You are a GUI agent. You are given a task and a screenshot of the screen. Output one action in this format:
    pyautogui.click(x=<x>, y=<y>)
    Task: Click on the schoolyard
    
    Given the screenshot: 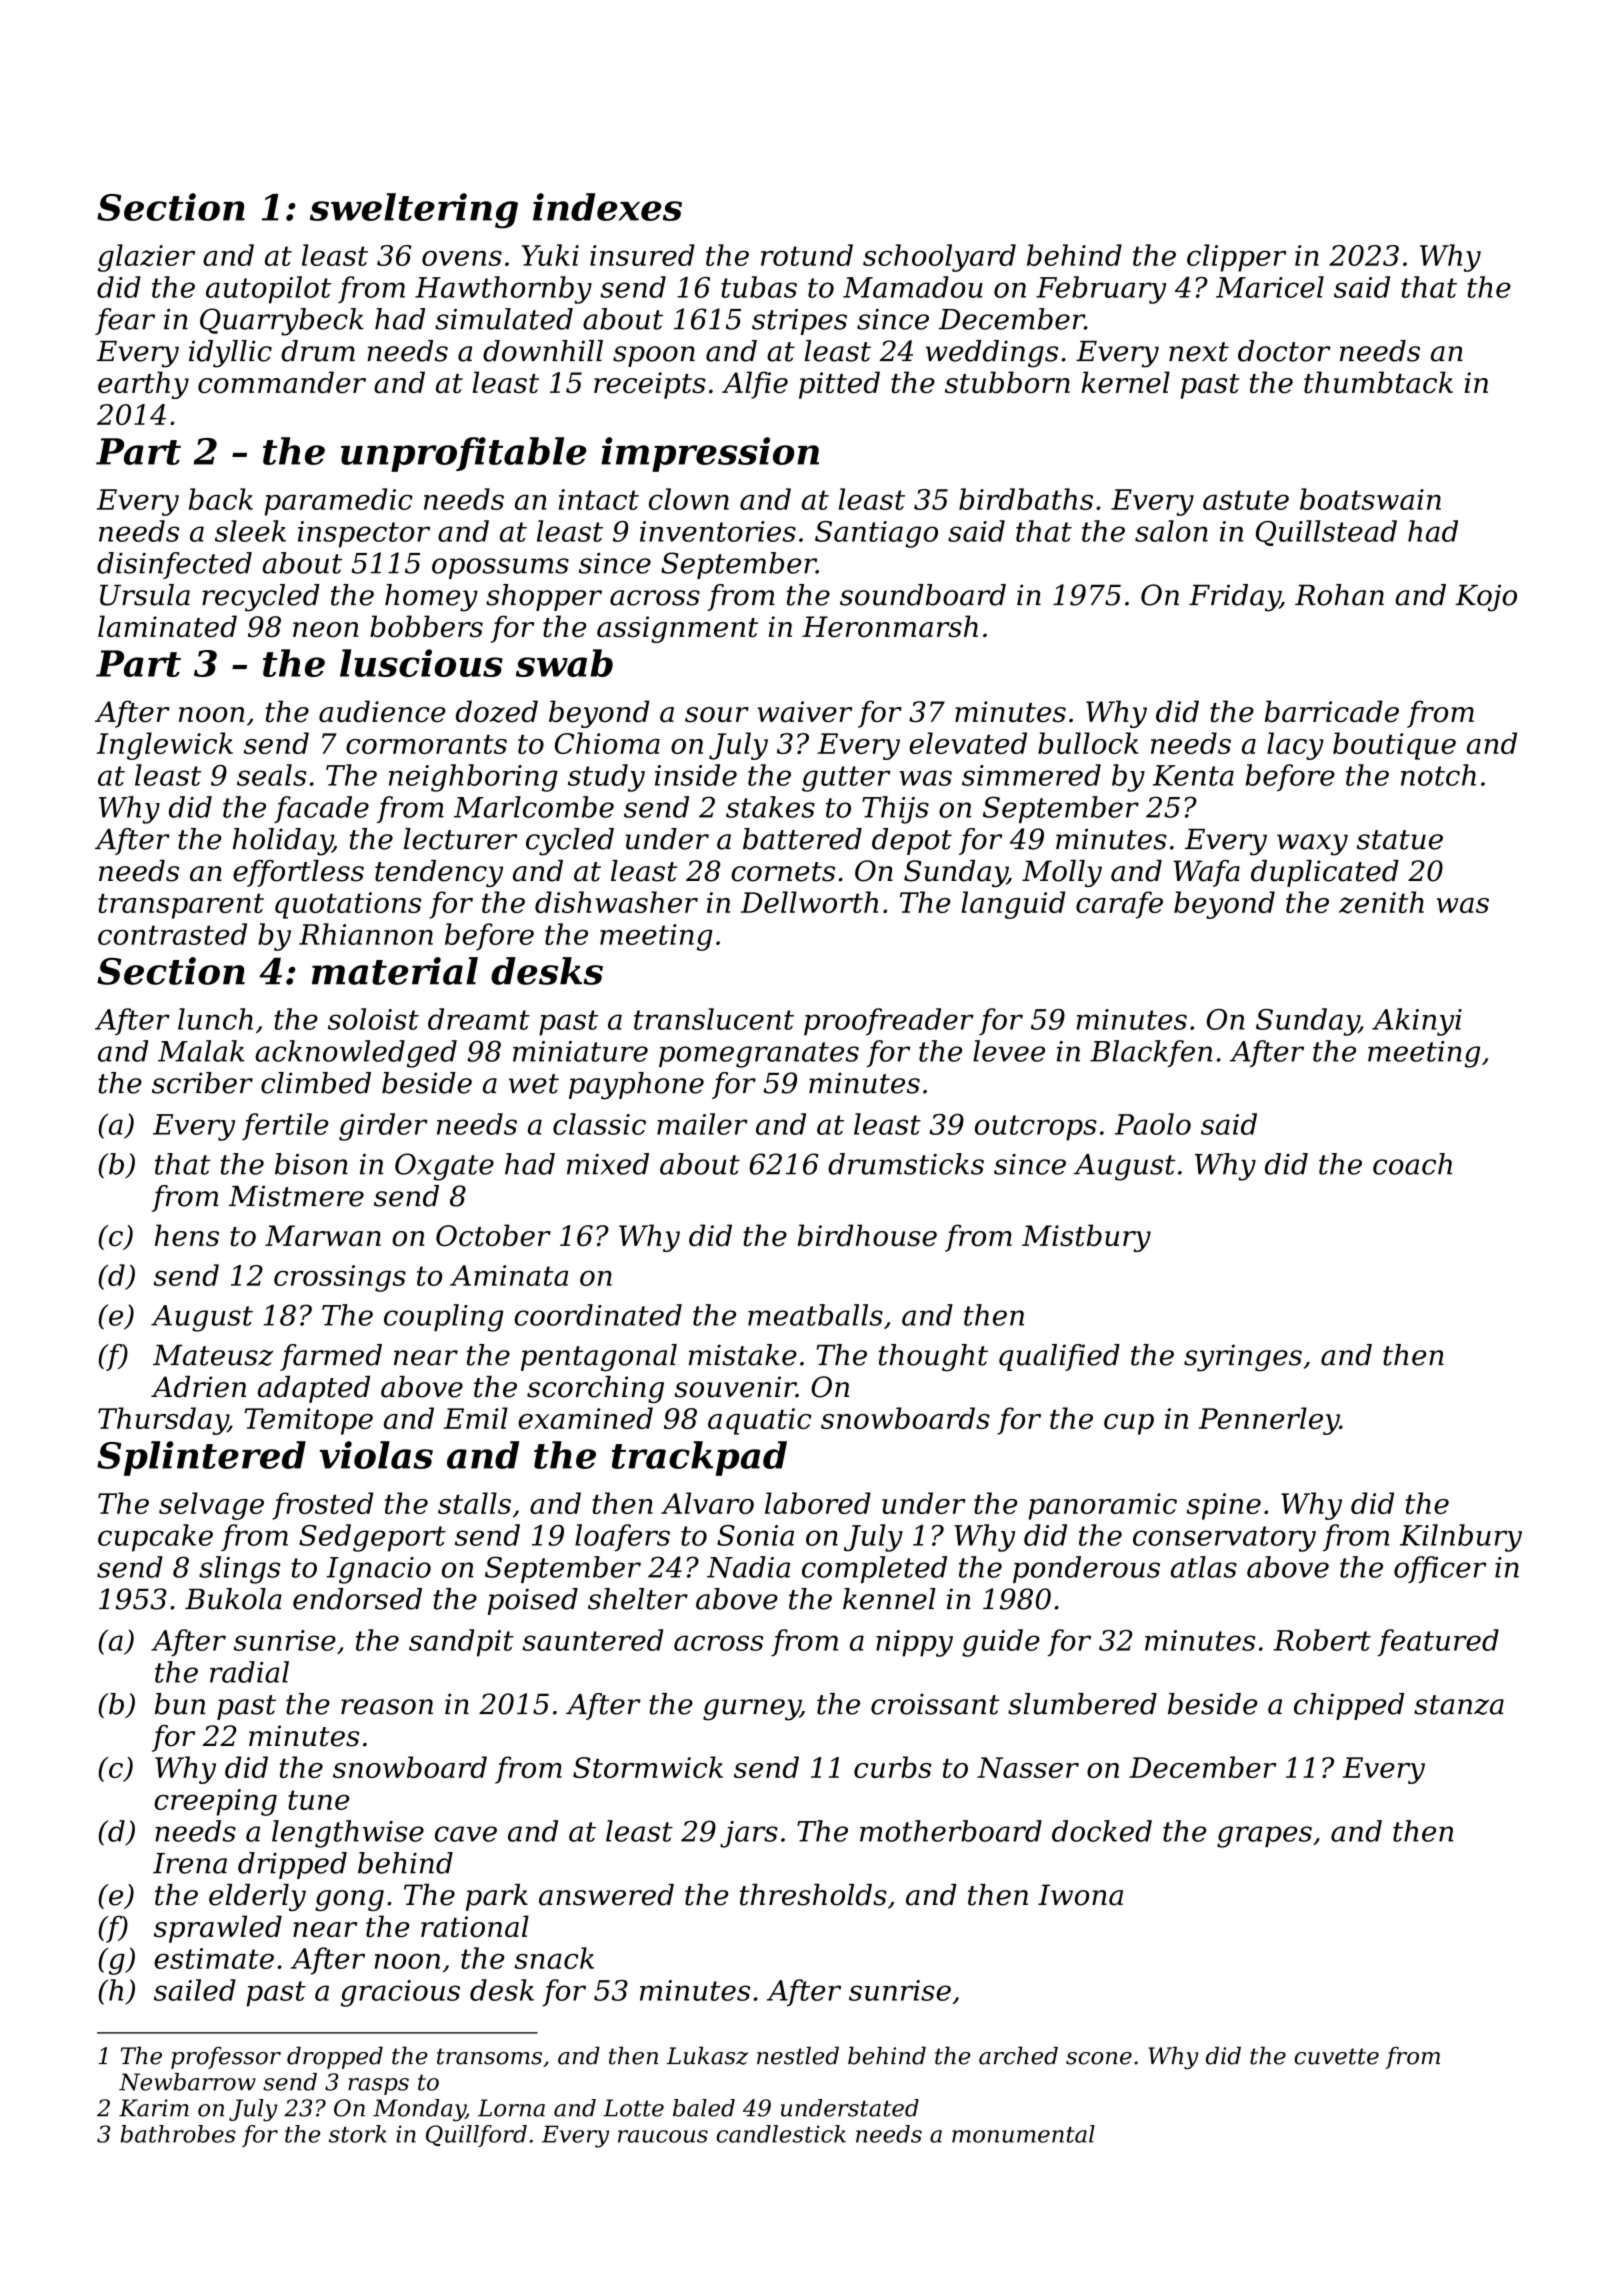 What is the action you would take?
    pyautogui.click(x=939, y=258)
